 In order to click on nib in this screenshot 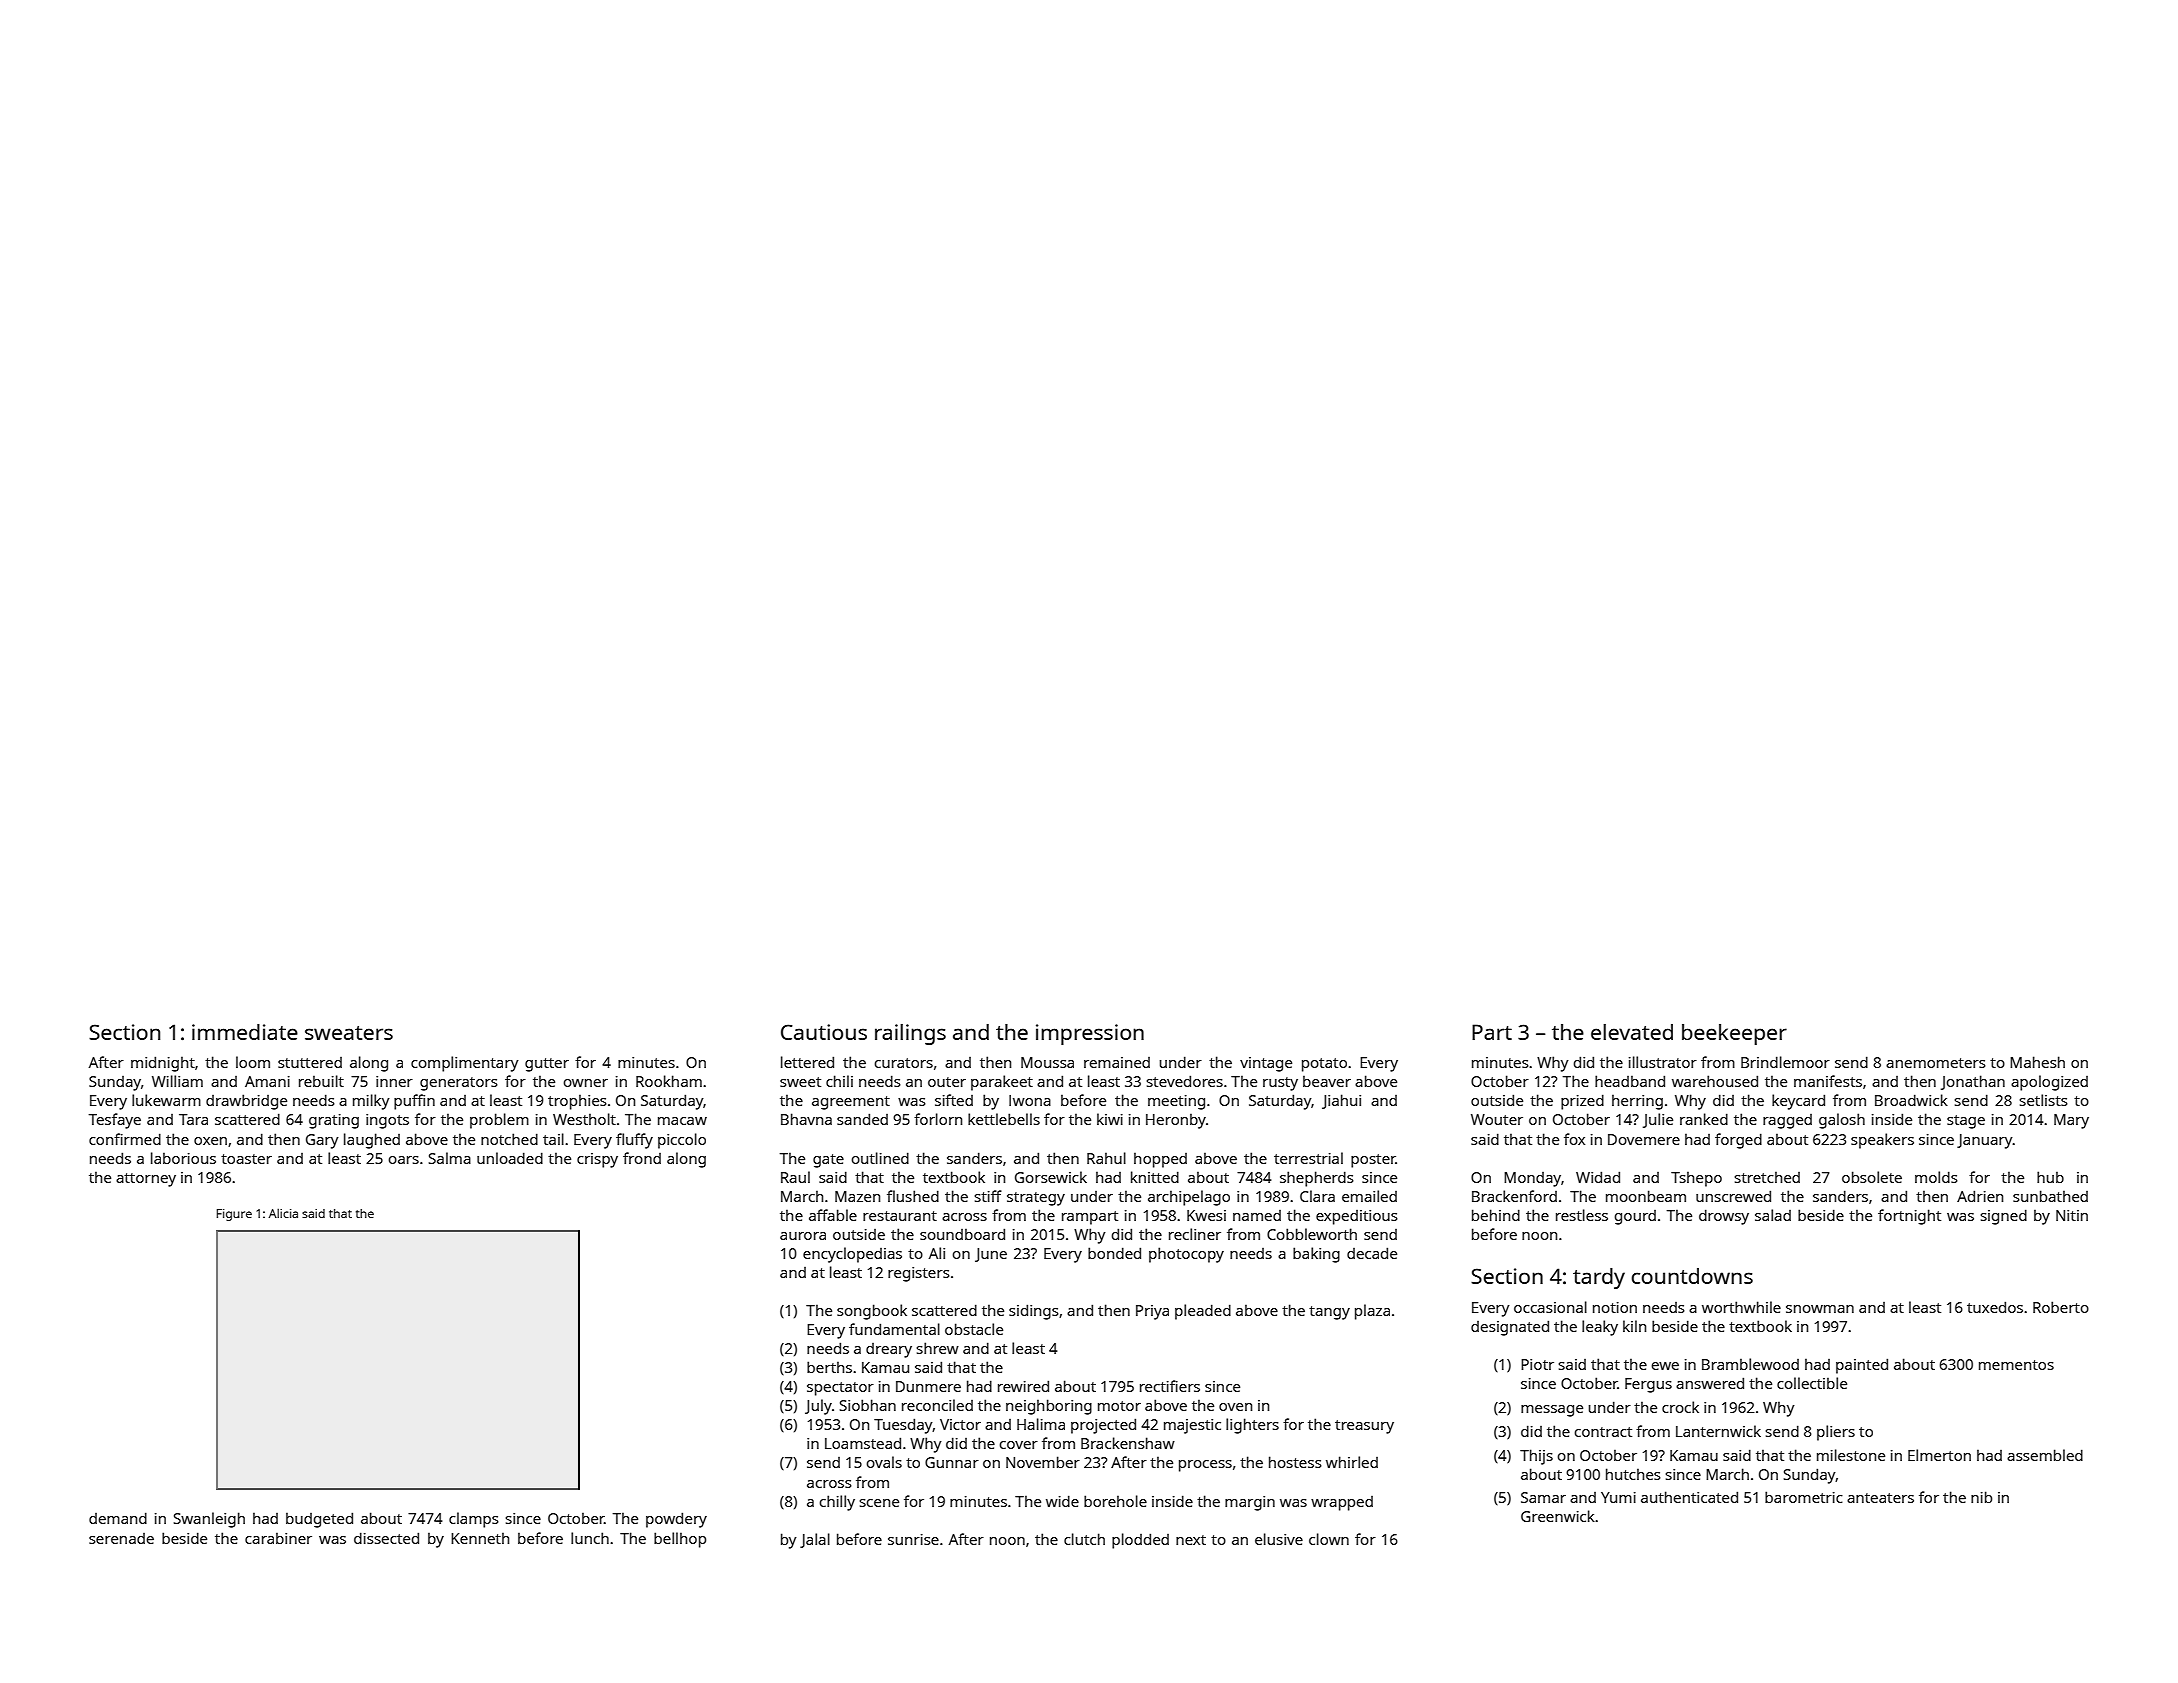, I will do `click(1981, 1497)`.
